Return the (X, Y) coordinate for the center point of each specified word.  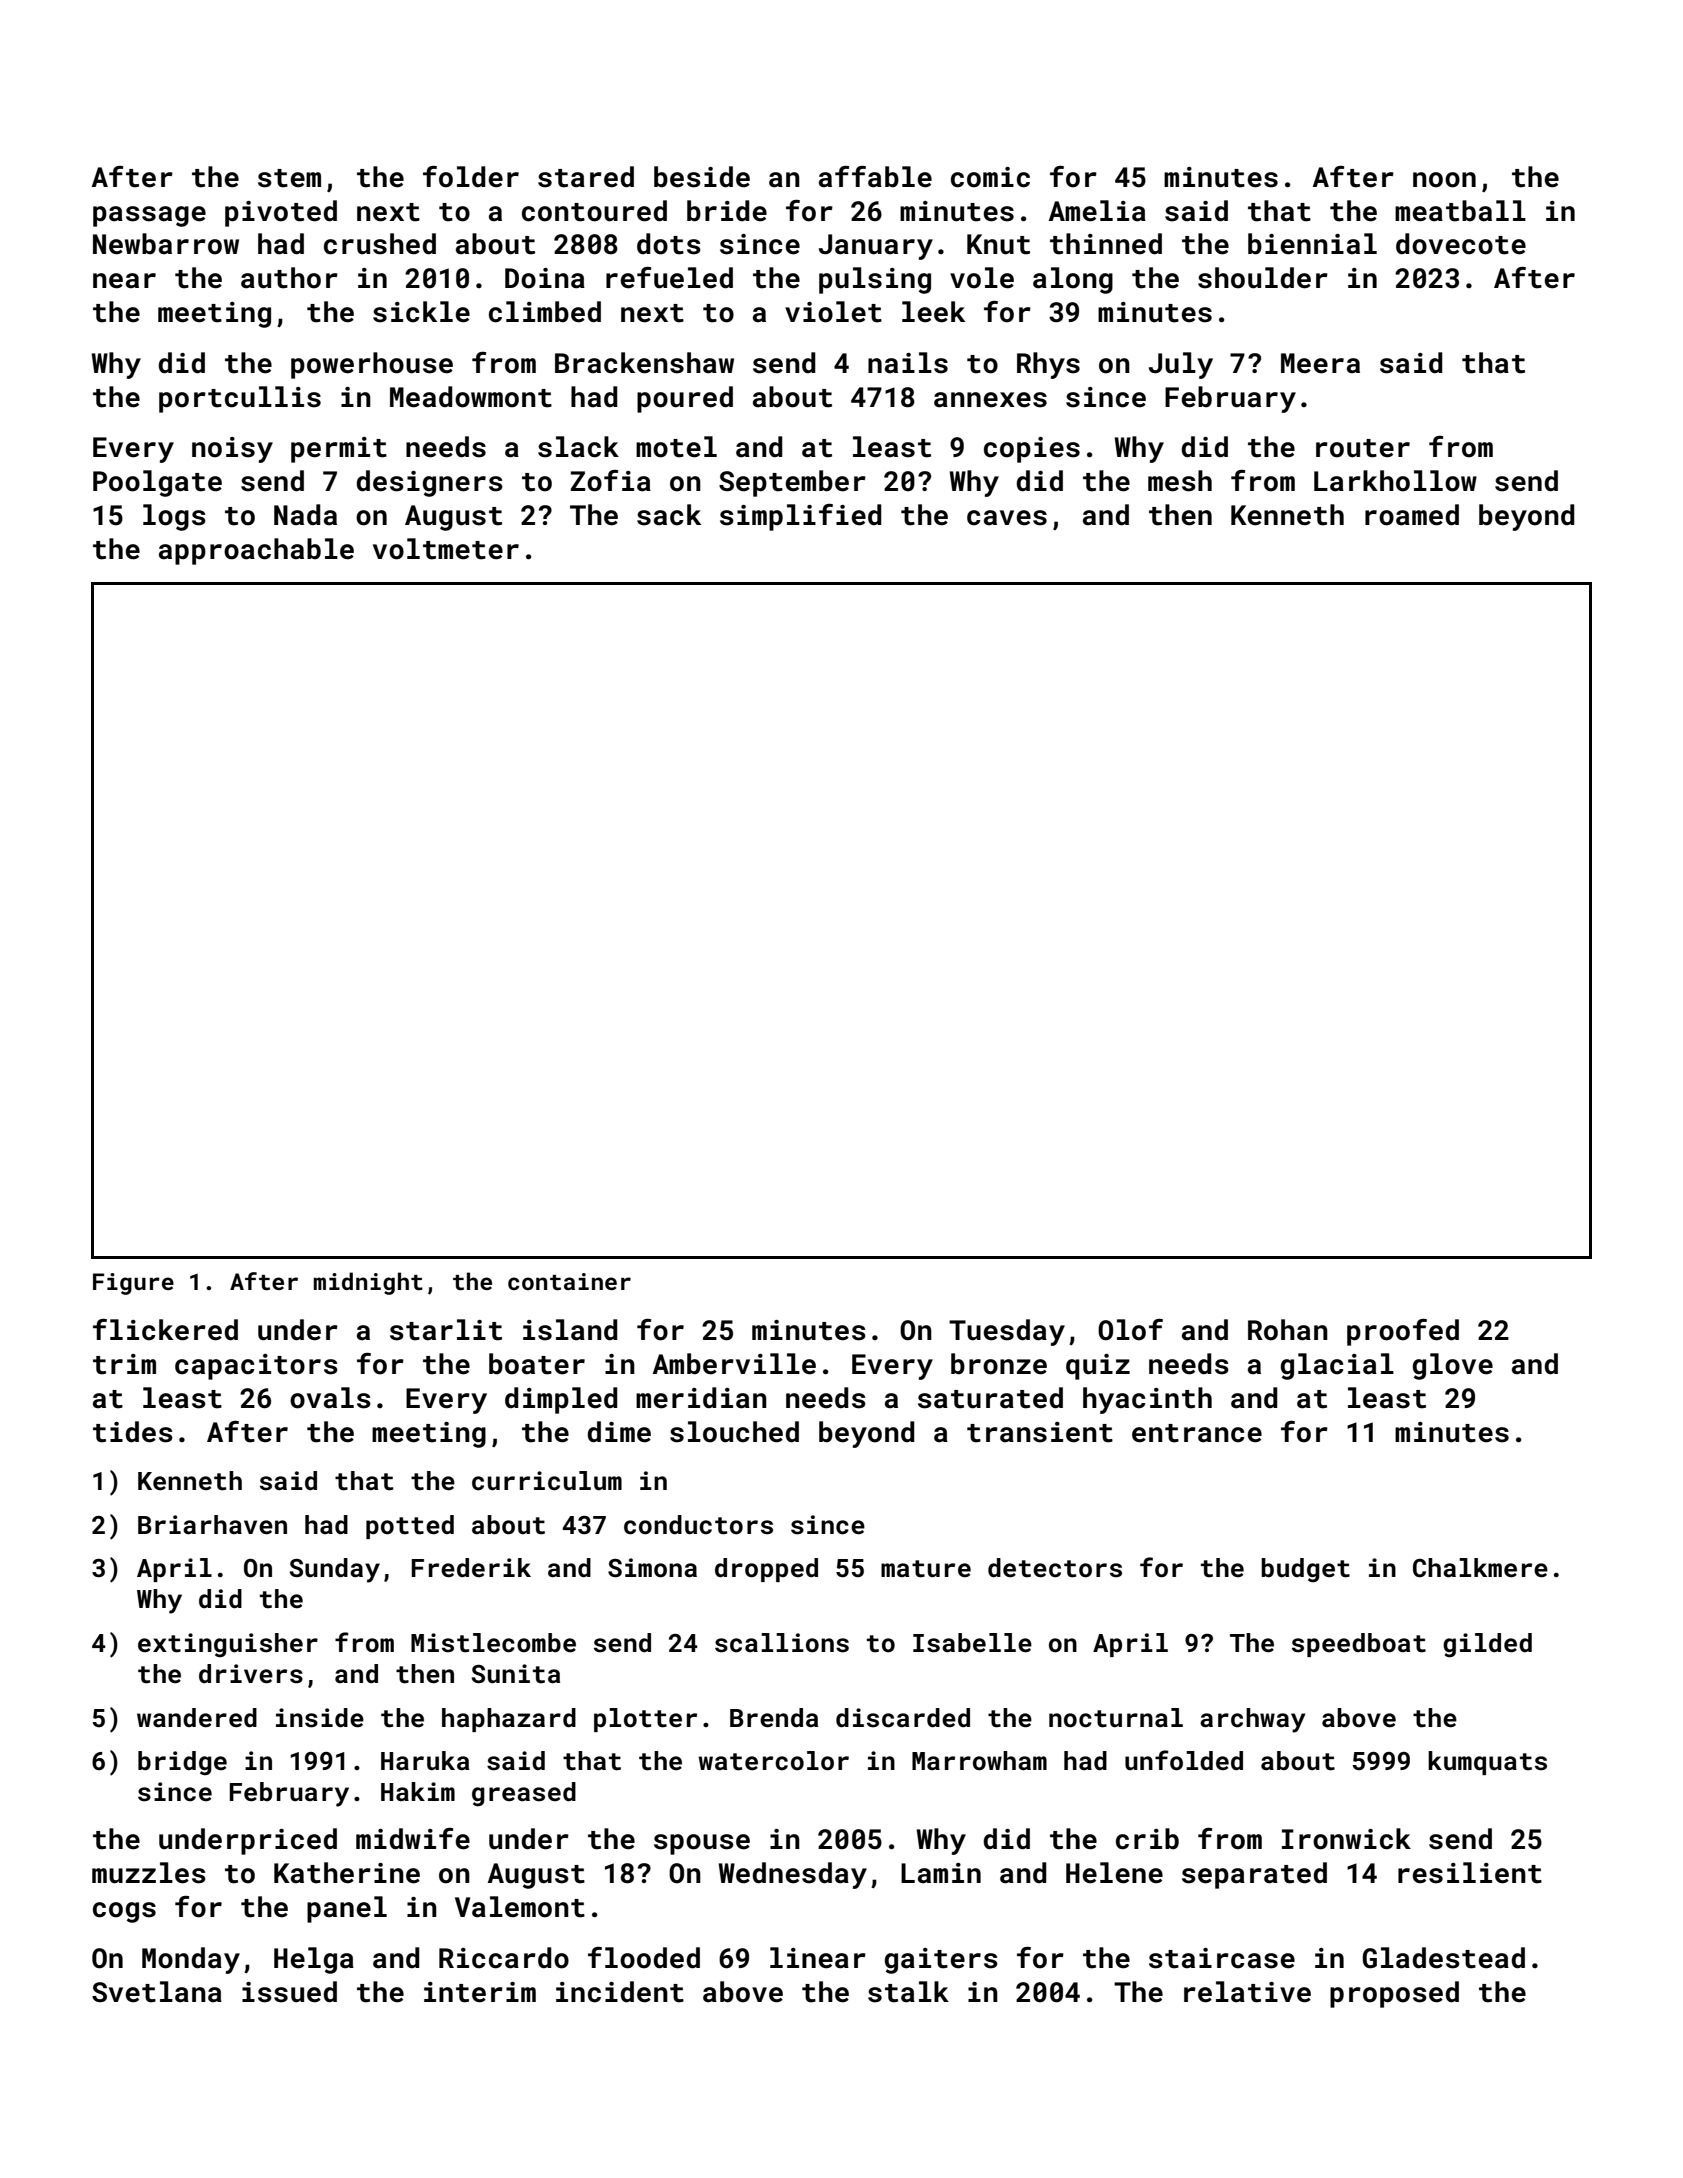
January (876, 247)
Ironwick (1346, 1839)
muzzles (149, 1873)
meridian (701, 1398)
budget (1305, 1570)
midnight (368, 1283)
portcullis (240, 399)
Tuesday (1007, 1332)
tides (133, 1432)
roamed (1412, 515)
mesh (1180, 481)
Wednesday (792, 1875)
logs (174, 517)
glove (1453, 1366)
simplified (801, 517)
